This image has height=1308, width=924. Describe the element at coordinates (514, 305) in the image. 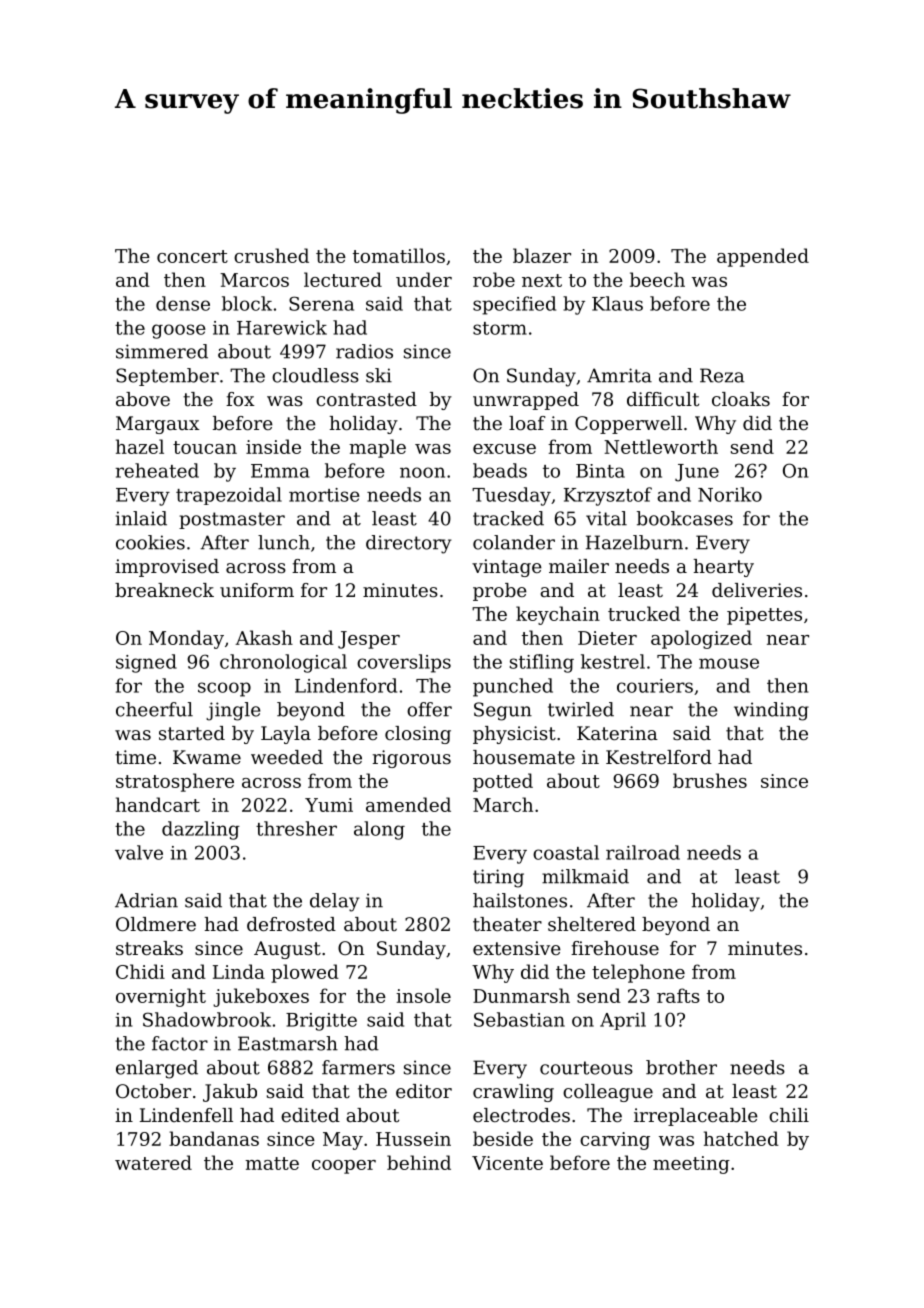

I see `specified` at that location.
